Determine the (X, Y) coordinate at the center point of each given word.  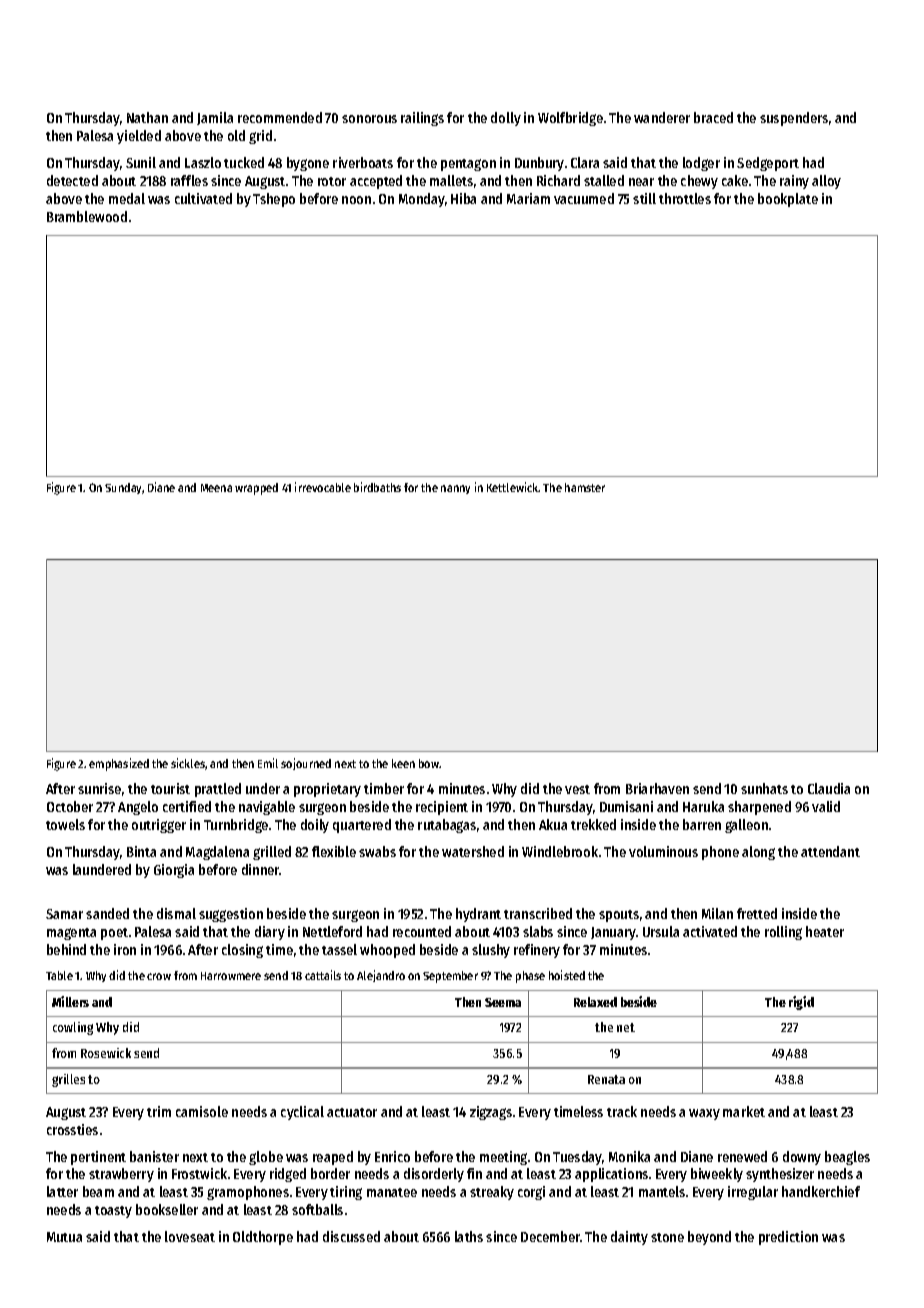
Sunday (123, 488)
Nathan (147, 117)
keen (403, 763)
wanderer (662, 117)
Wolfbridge (570, 119)
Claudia (829, 788)
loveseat (190, 1236)
